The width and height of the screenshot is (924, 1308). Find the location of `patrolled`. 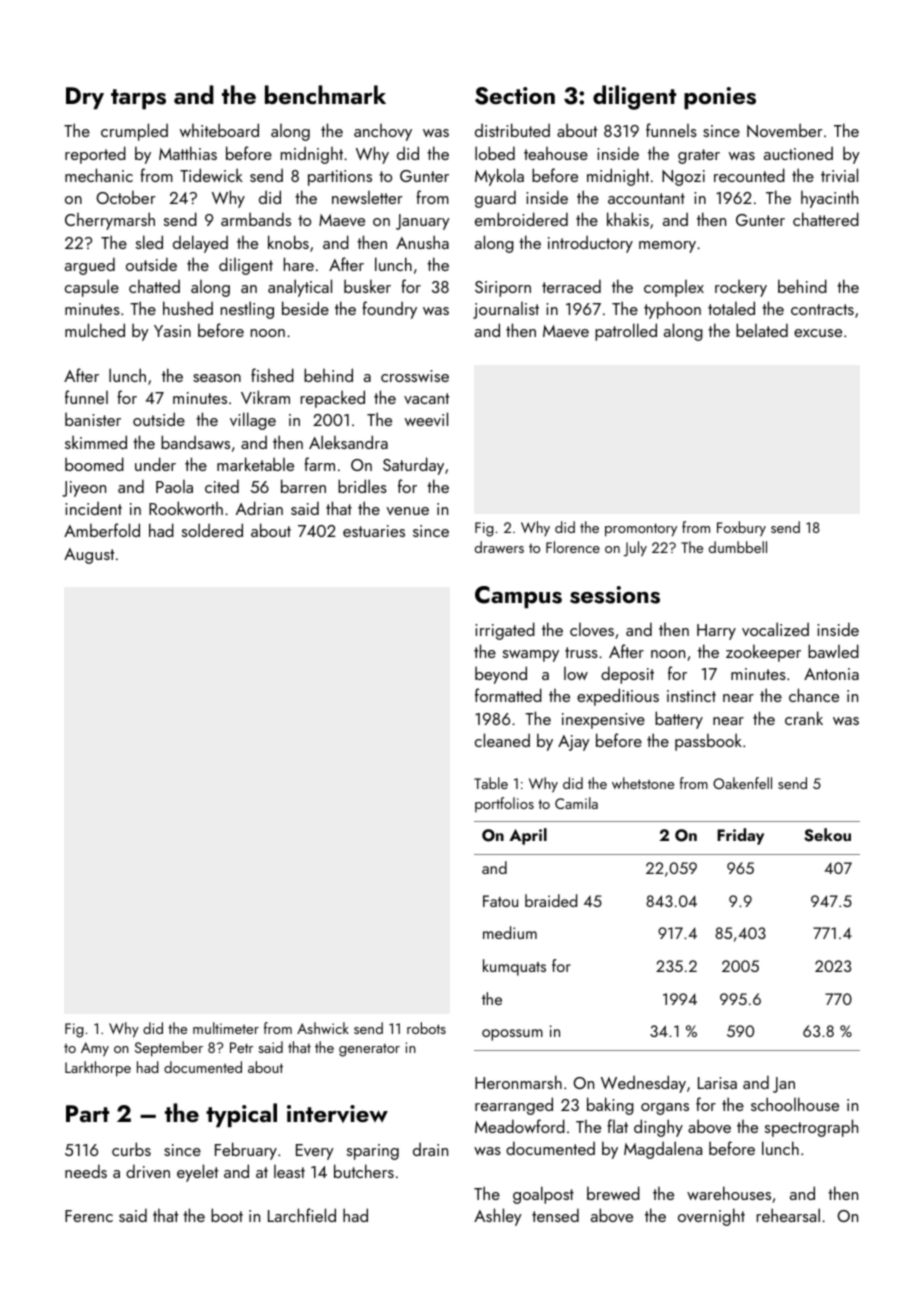

patrolled is located at coordinates (626, 332).
